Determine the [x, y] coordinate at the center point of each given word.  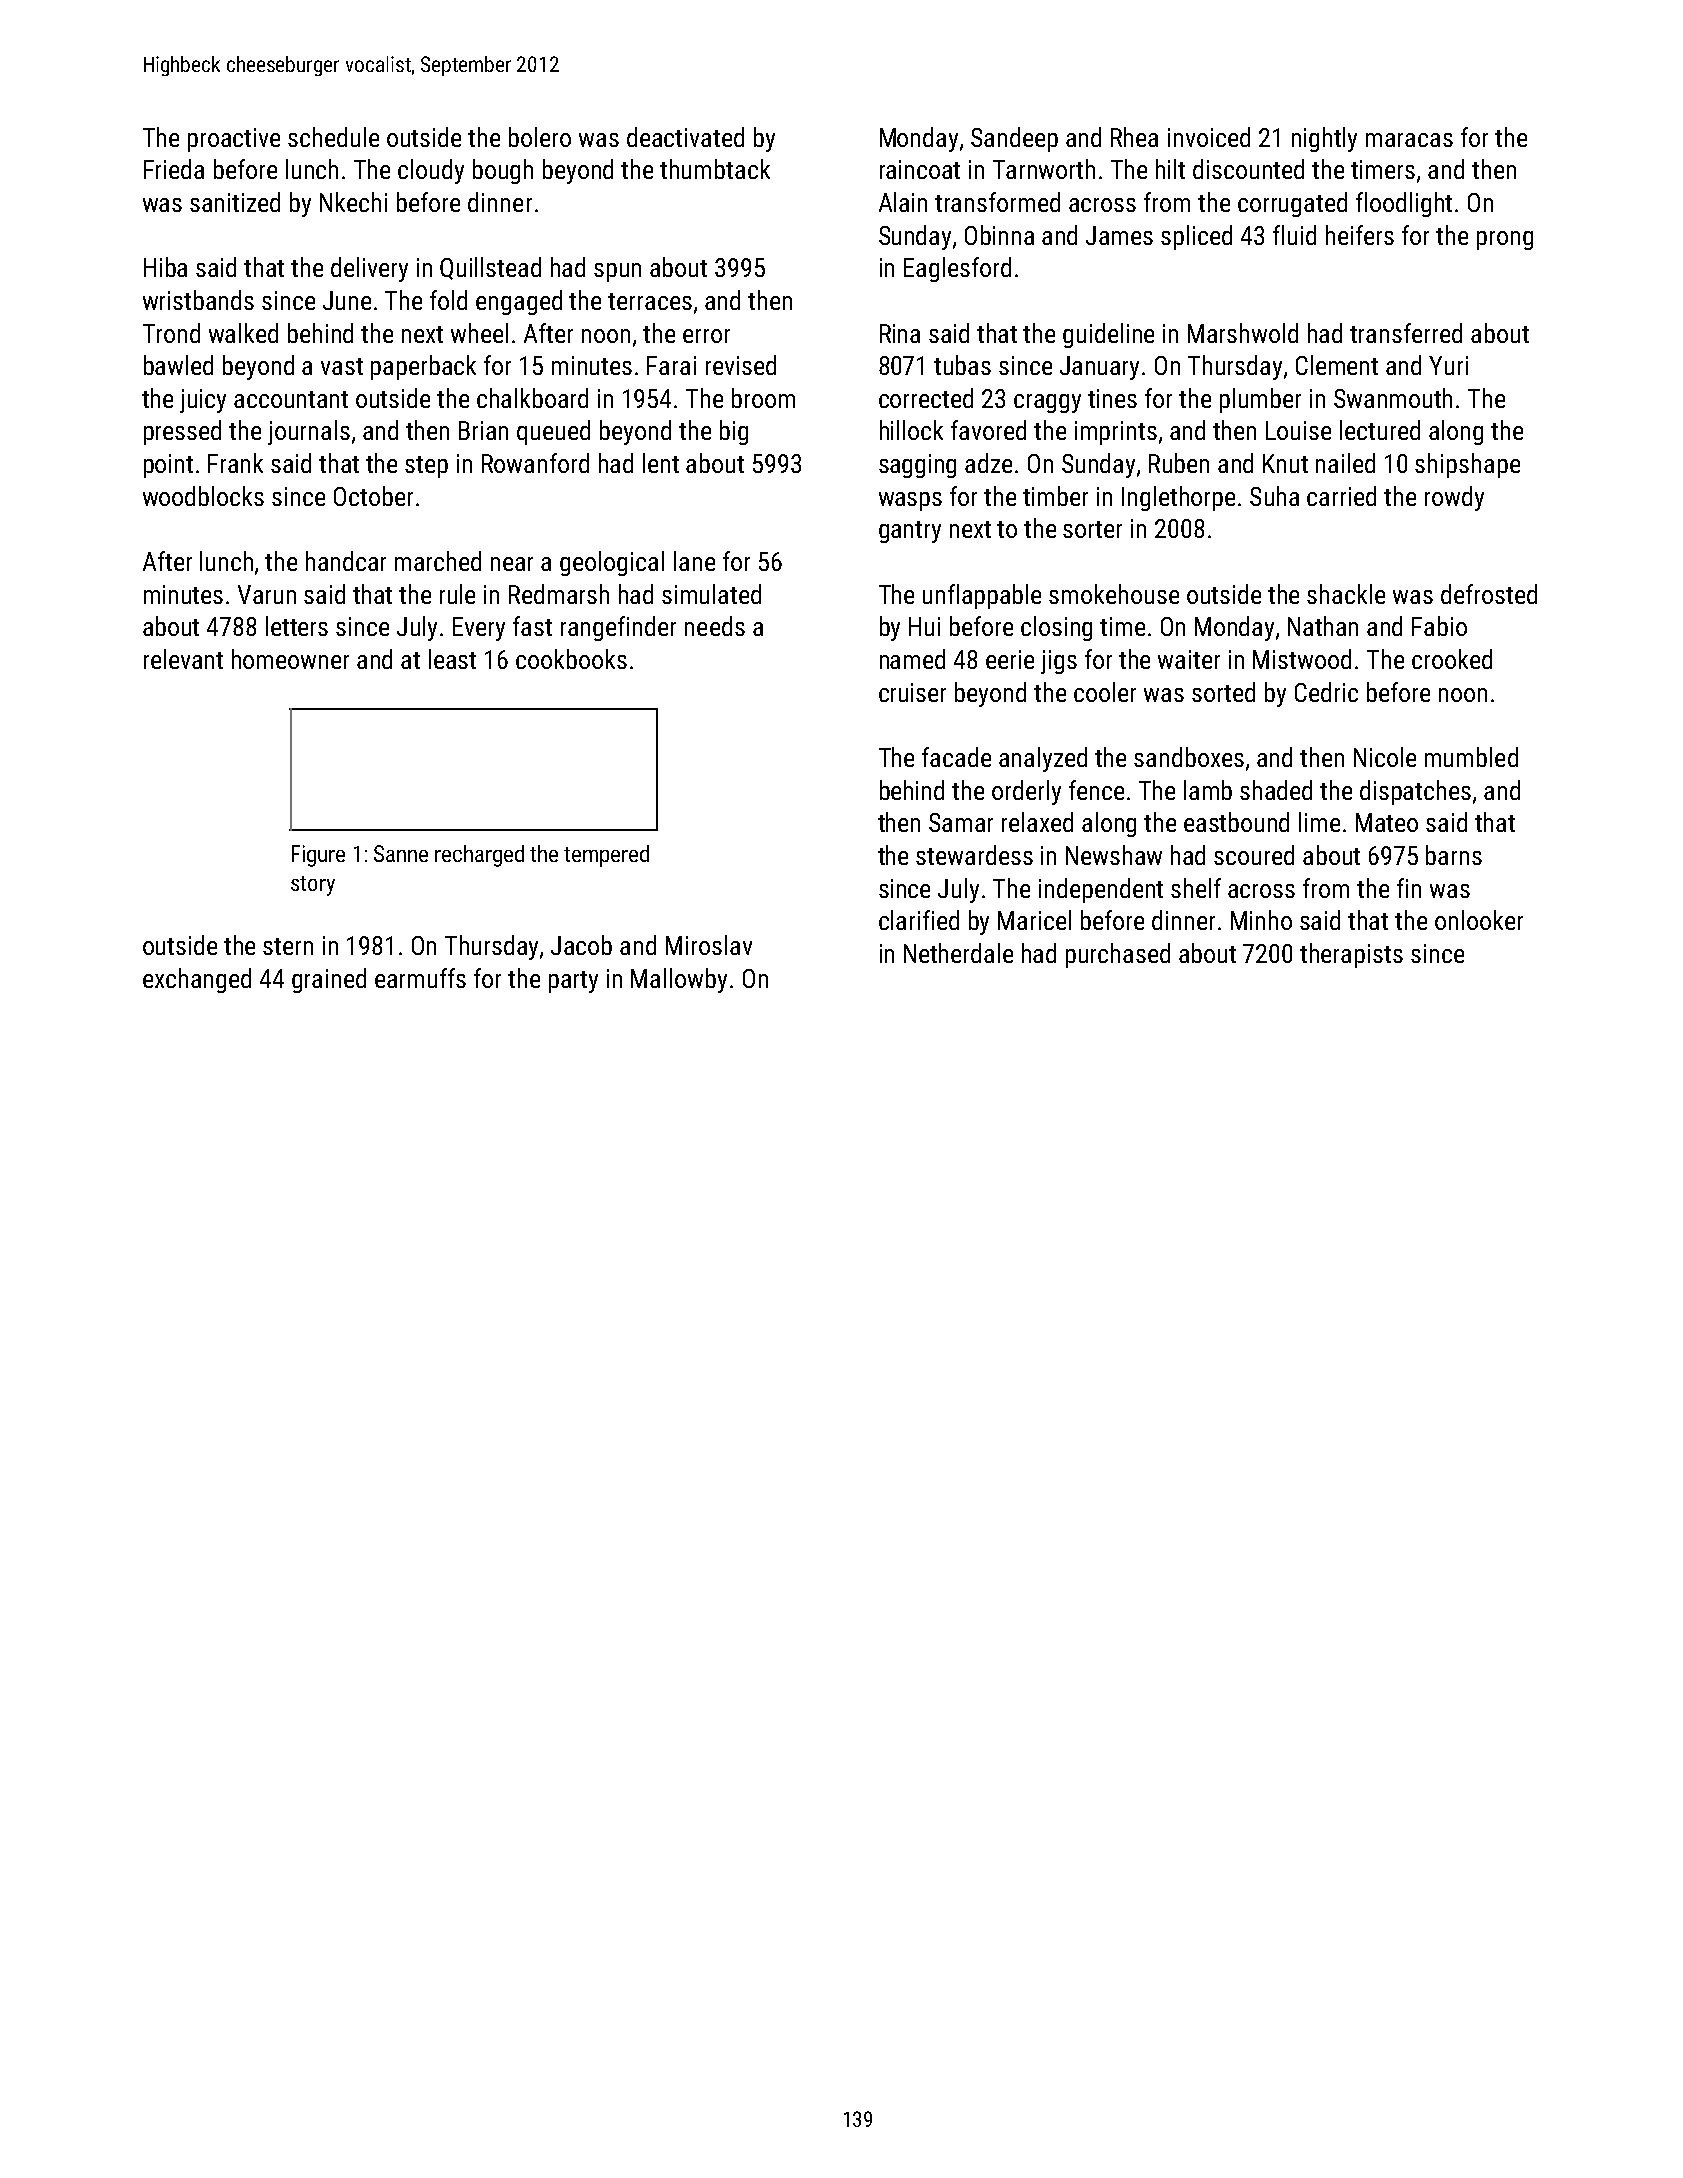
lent [661, 463]
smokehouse [1114, 594]
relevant [183, 659]
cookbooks [571, 659]
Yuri [1448, 365]
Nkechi [353, 202]
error [706, 336]
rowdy [1454, 498]
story [313, 886]
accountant [291, 399]
